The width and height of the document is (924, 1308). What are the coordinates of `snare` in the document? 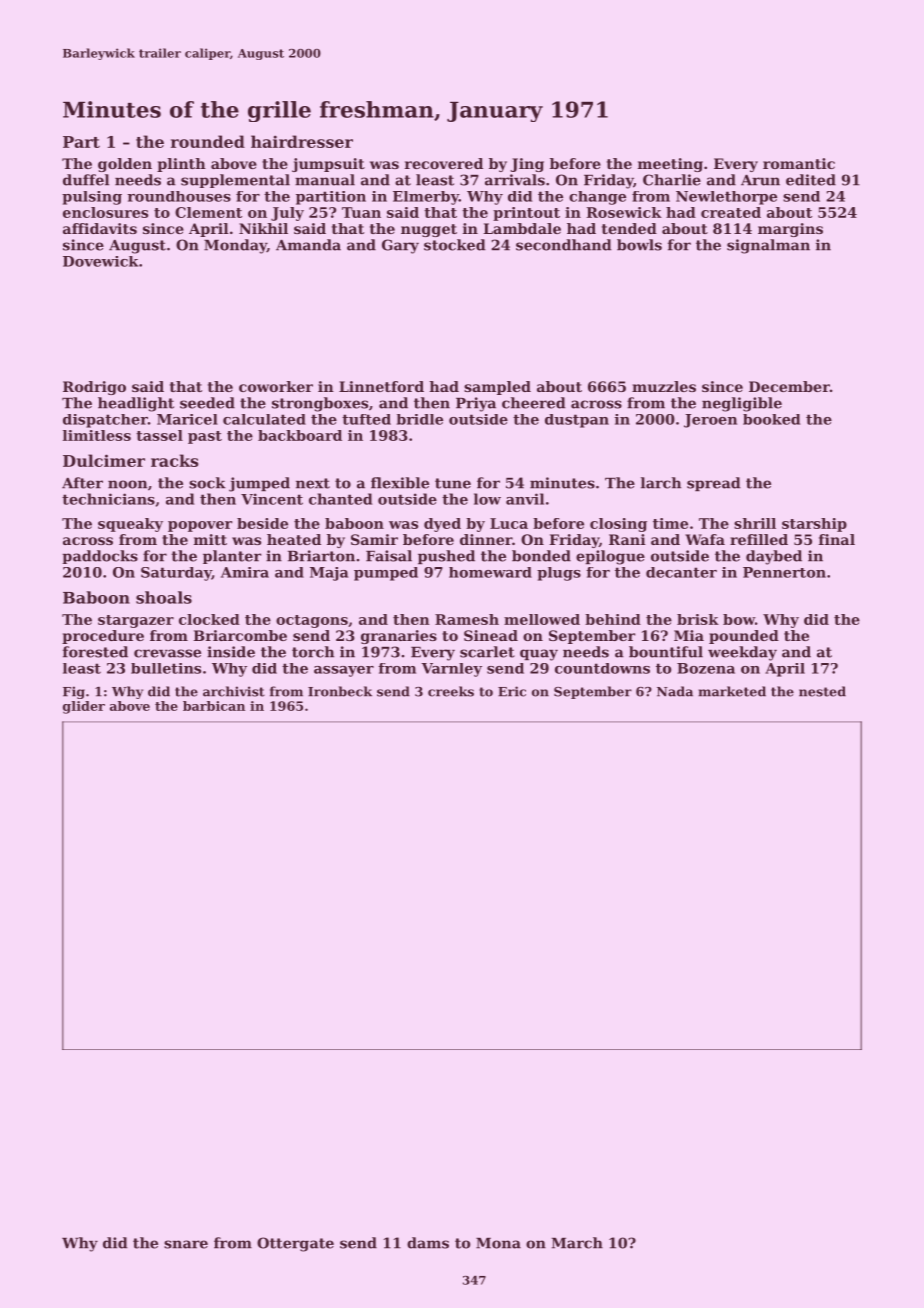 It's located at (186, 1244).
